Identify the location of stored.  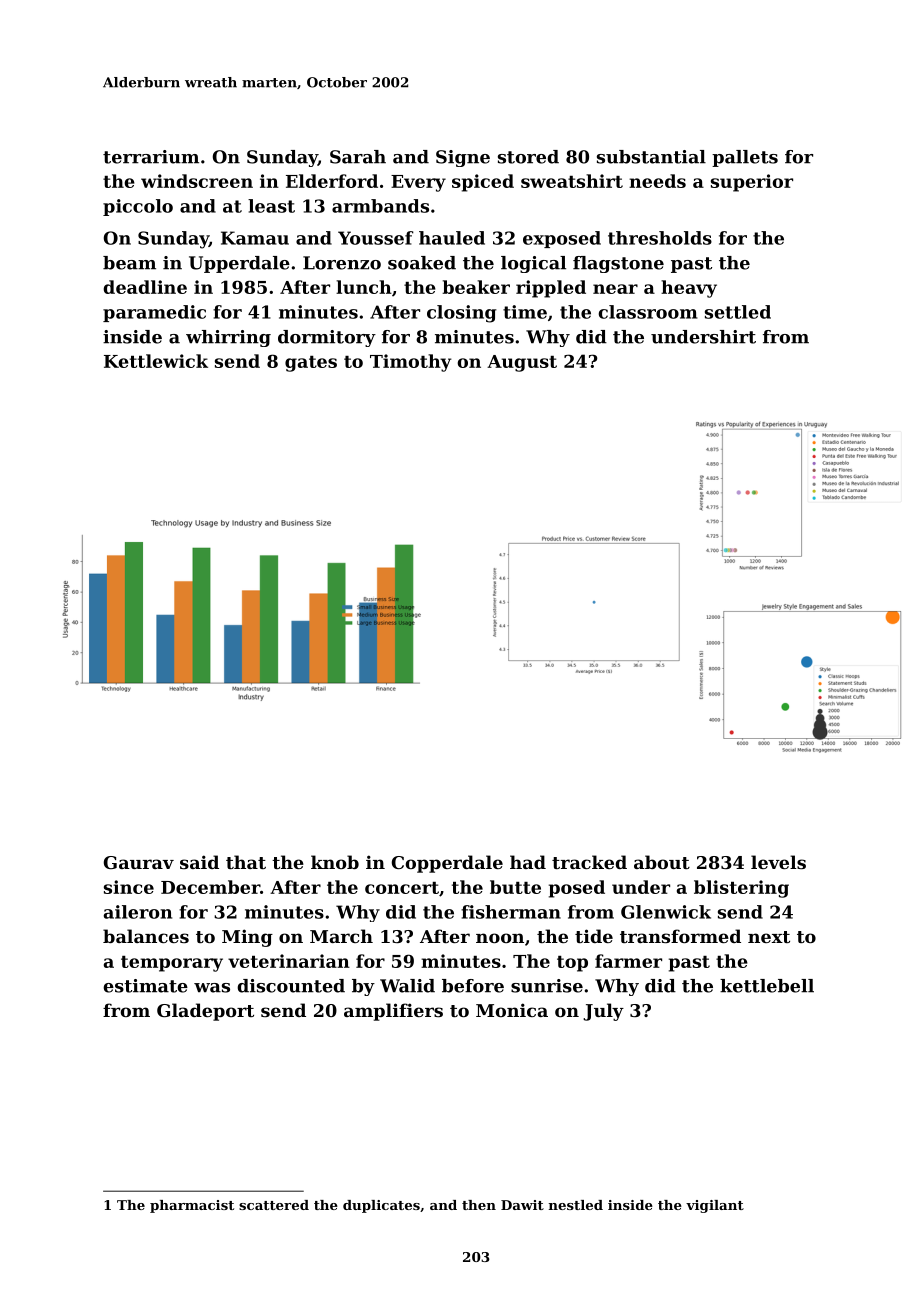
(528, 157).
